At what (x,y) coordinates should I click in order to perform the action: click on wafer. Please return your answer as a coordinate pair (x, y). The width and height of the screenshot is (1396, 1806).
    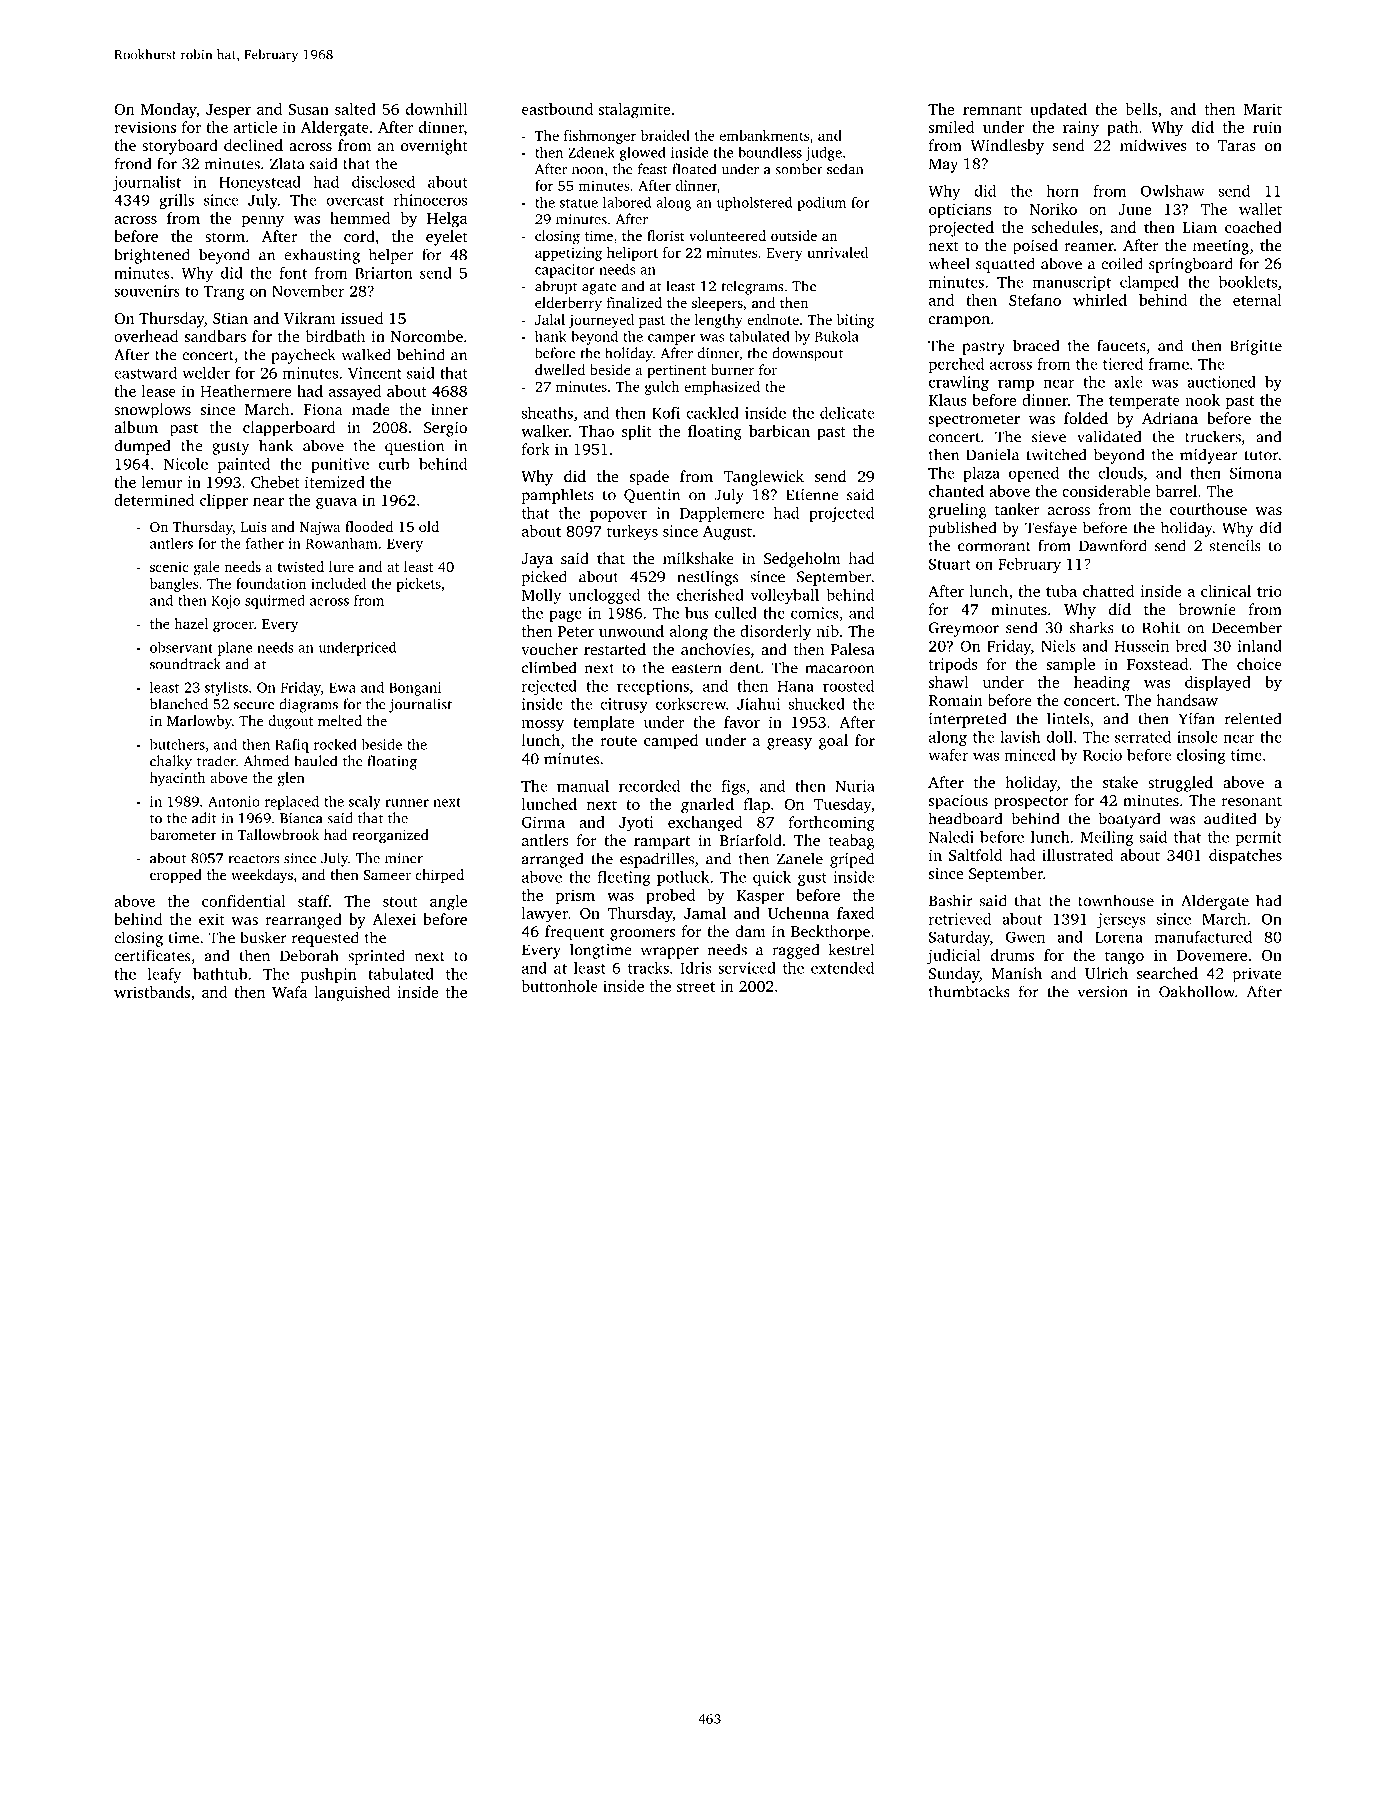
    Looking at the image, I should click on (948, 755).
